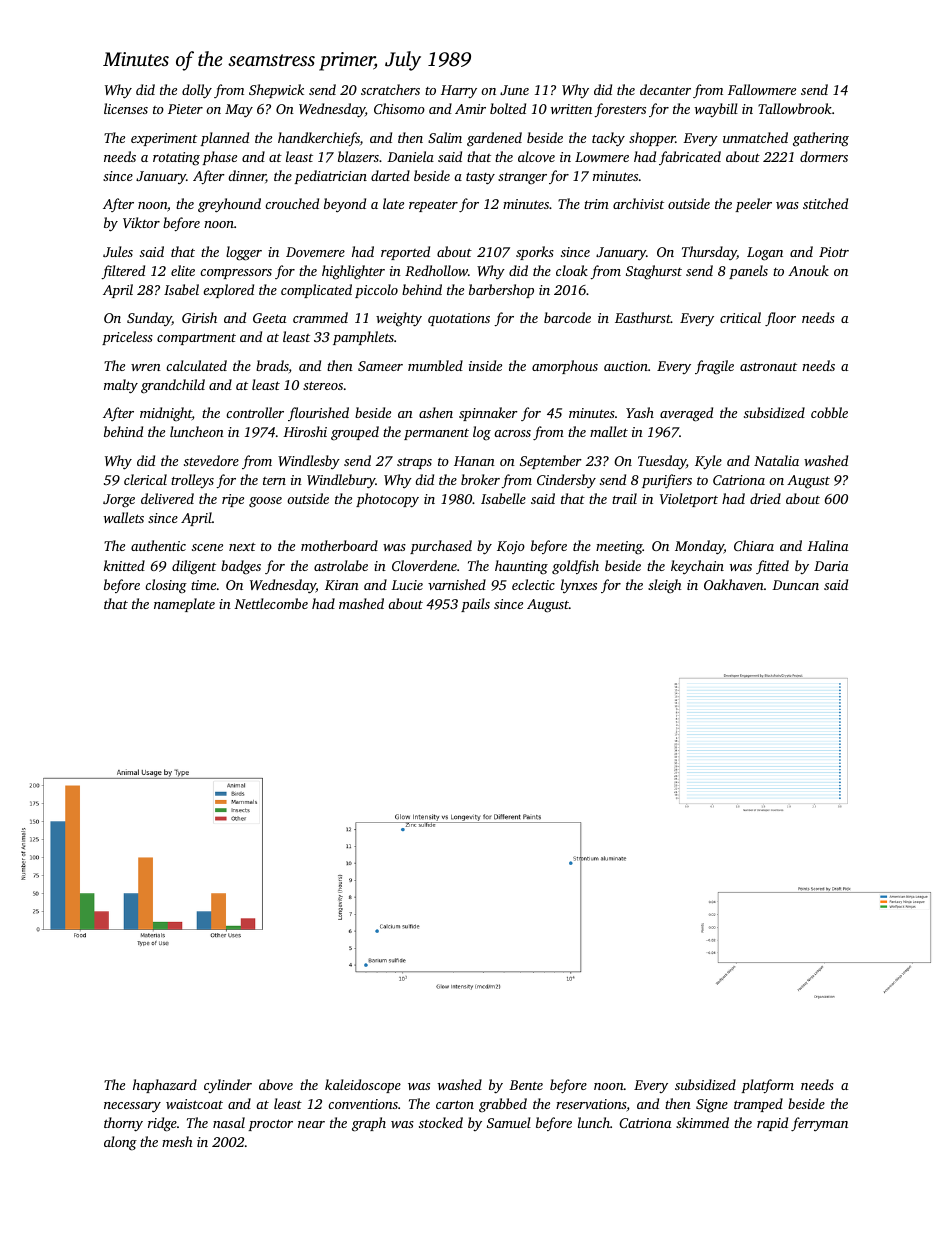 The height and width of the screenshot is (1233, 952). I want to click on mashed, so click(361, 603).
